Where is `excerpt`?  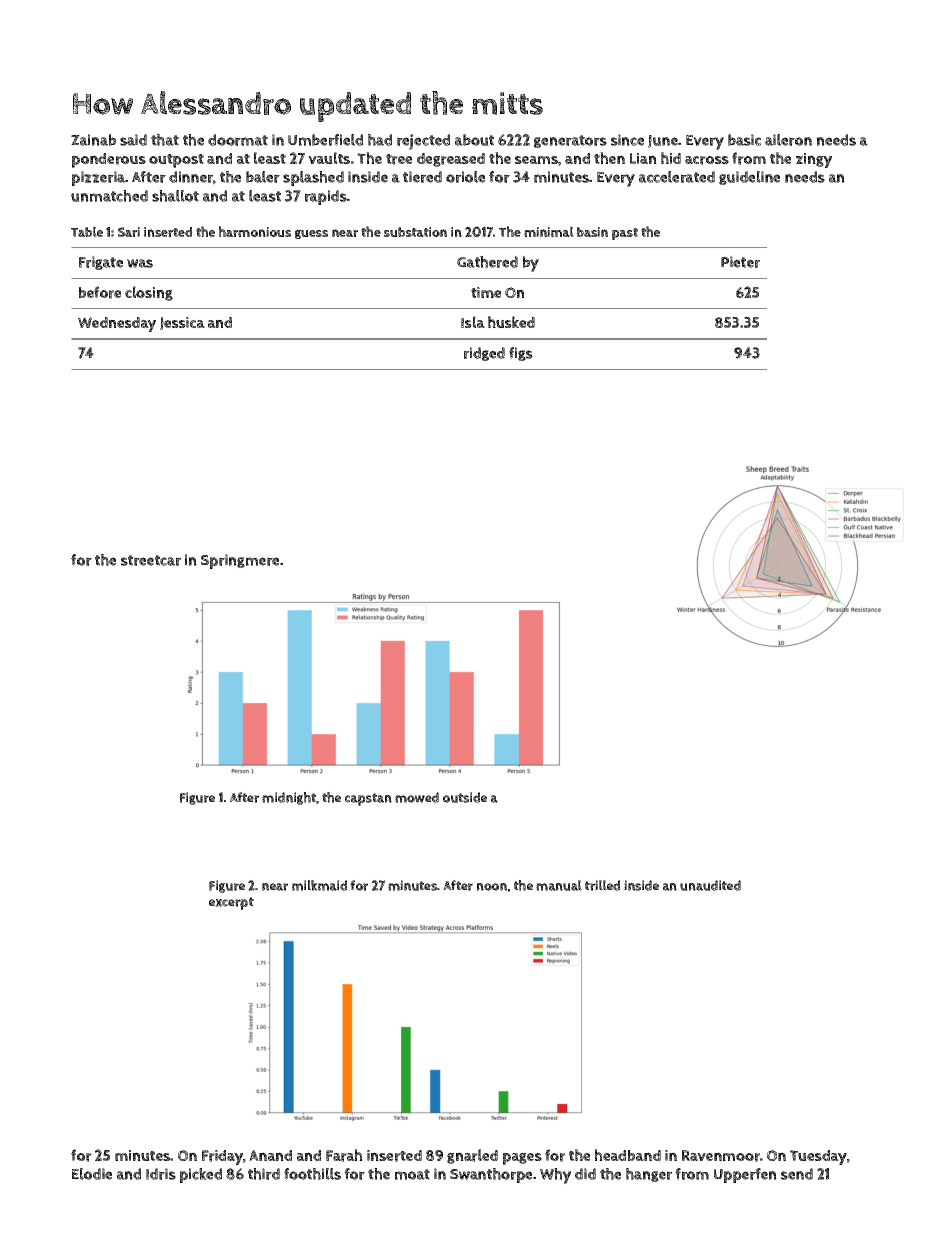
excerpt is located at coordinates (231, 903).
